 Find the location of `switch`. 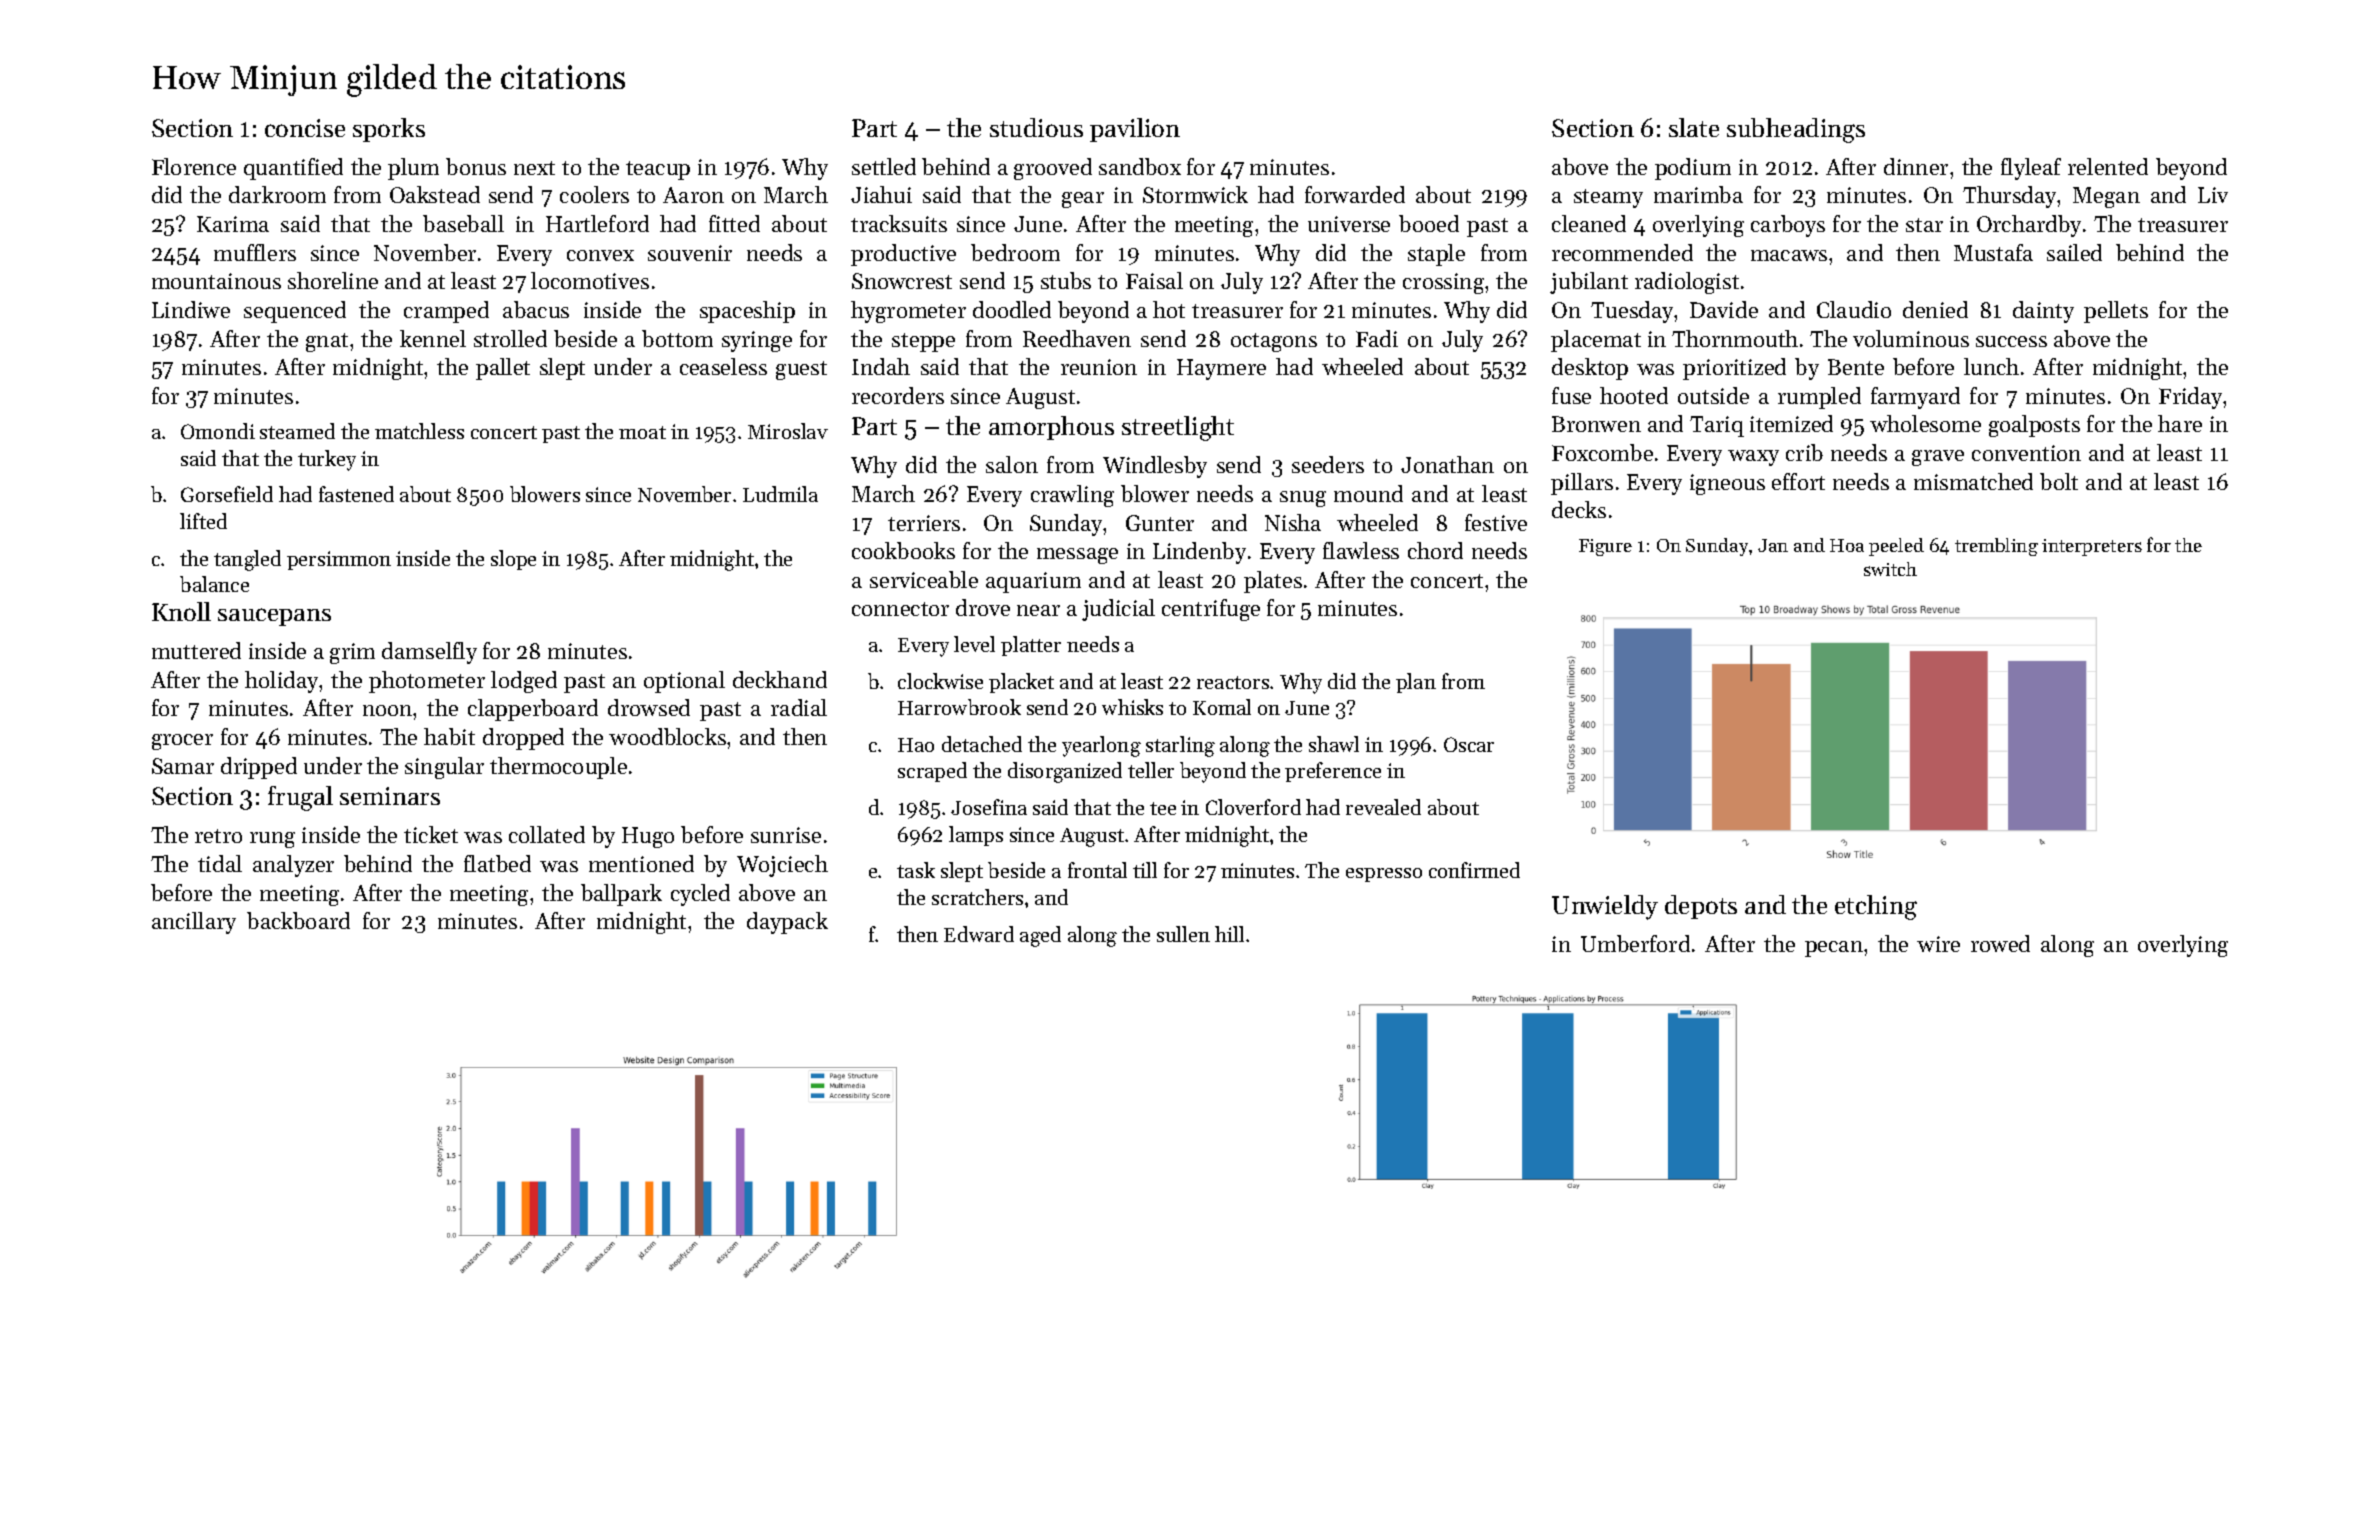

switch is located at coordinates (1890, 569).
